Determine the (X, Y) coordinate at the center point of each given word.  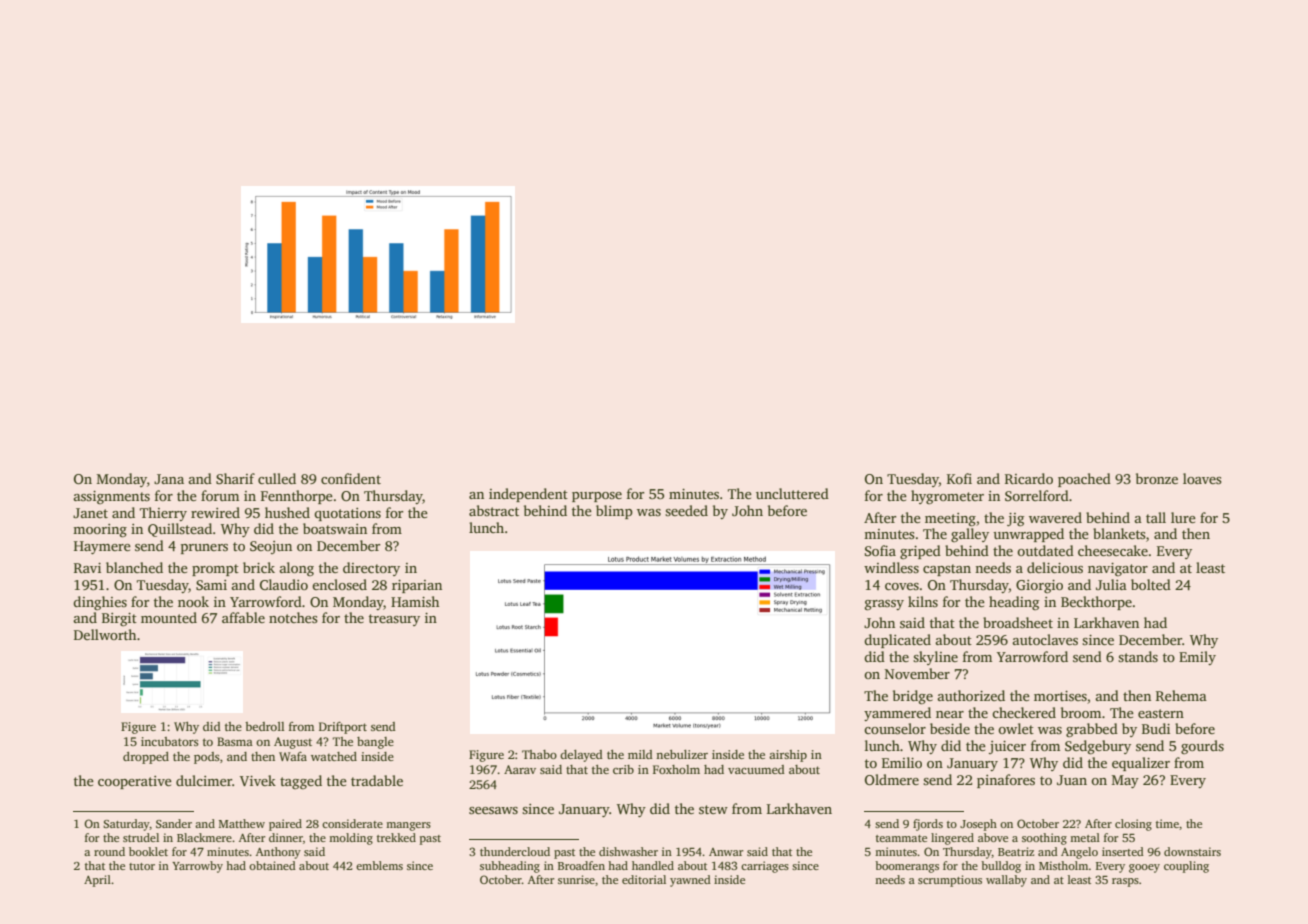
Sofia (880, 550)
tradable (377, 780)
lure (1183, 517)
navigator (1118, 569)
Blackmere (204, 837)
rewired (215, 512)
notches (293, 617)
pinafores (1006, 781)
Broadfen (581, 865)
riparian (417, 586)
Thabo (539, 754)
